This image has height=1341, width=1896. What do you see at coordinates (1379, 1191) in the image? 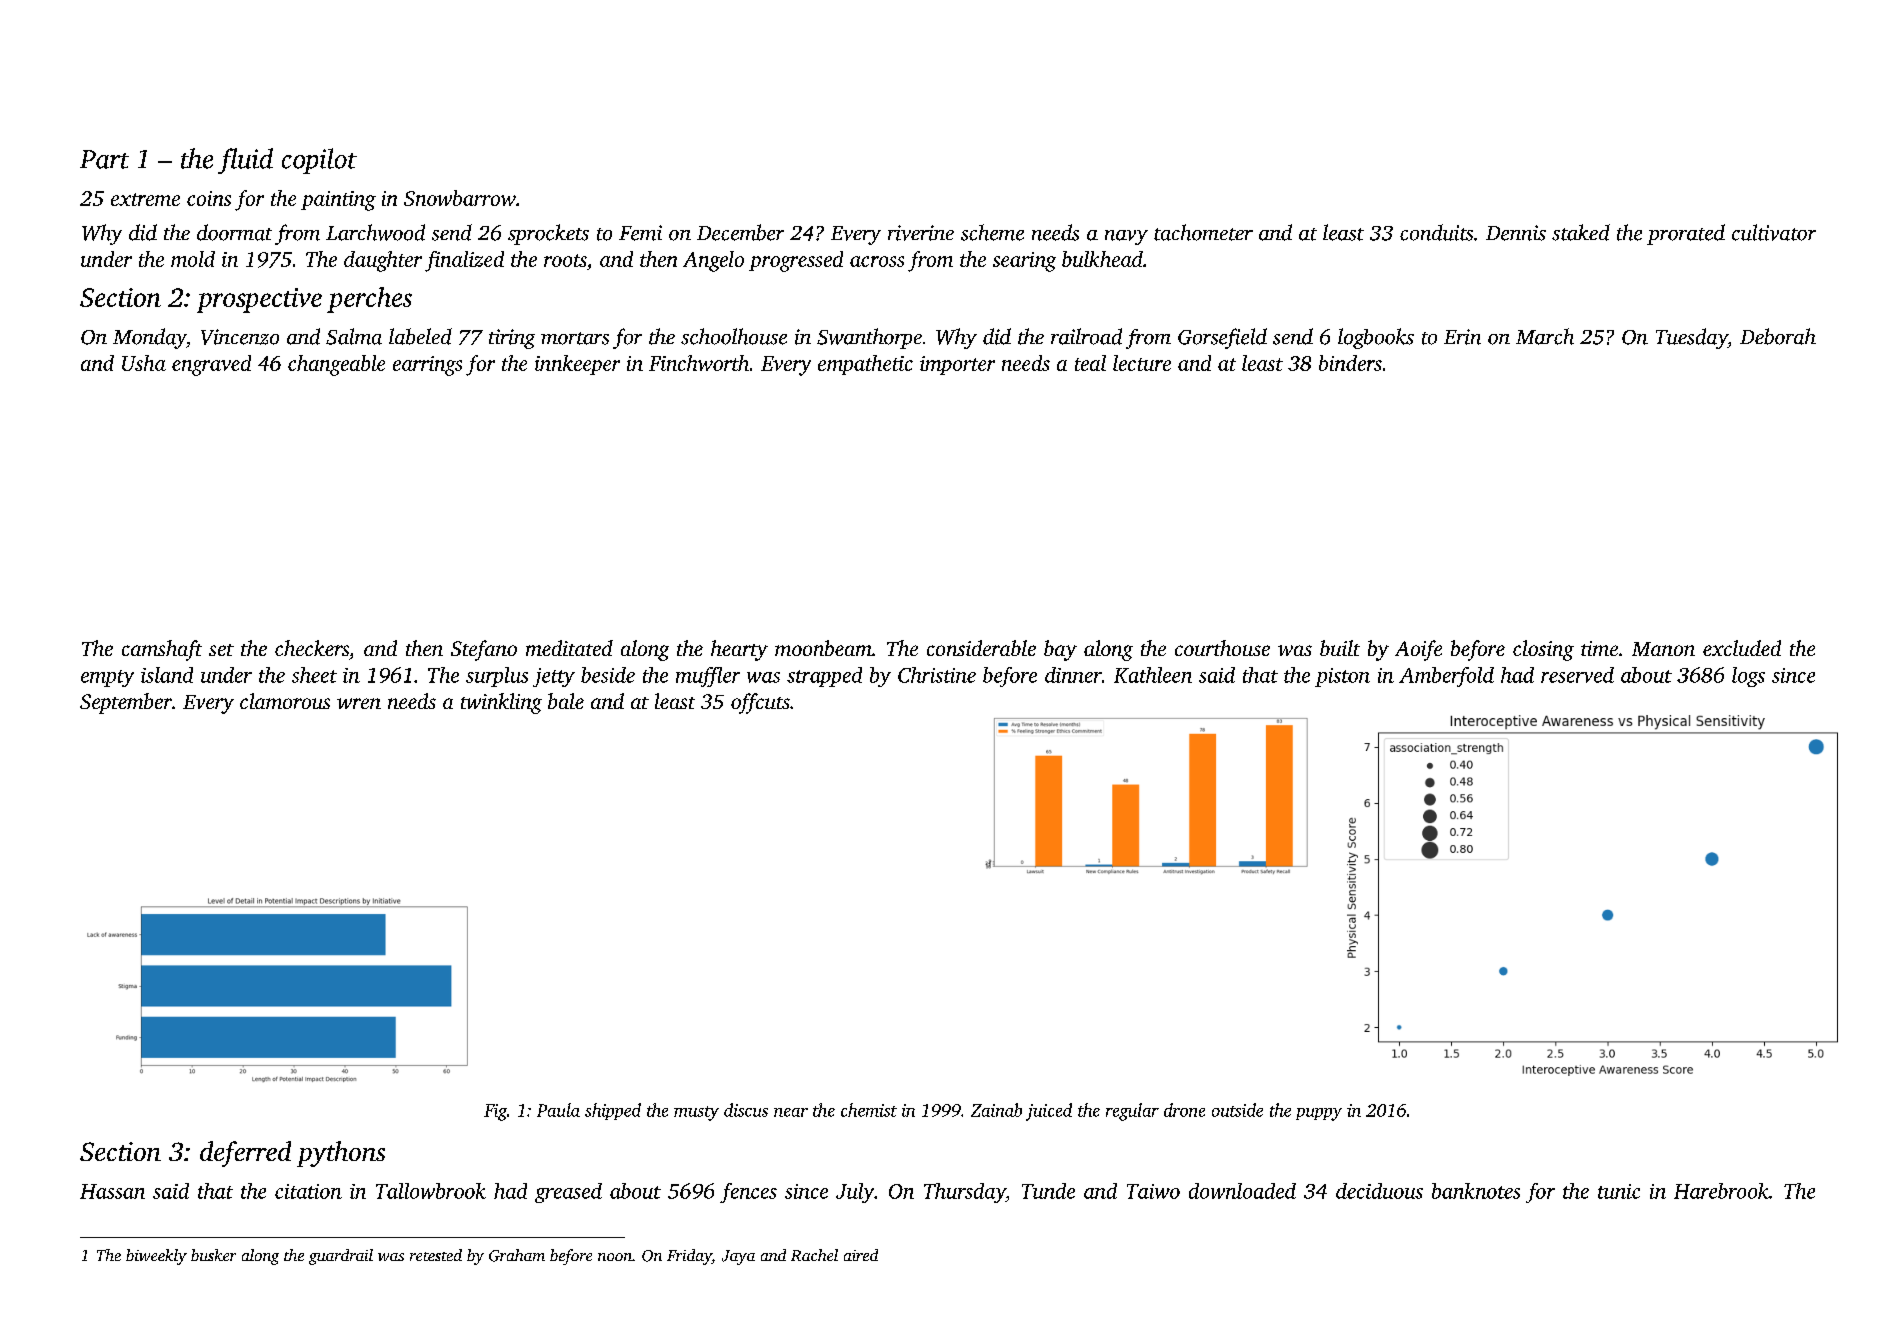
I see `deciduous` at bounding box center [1379, 1191].
